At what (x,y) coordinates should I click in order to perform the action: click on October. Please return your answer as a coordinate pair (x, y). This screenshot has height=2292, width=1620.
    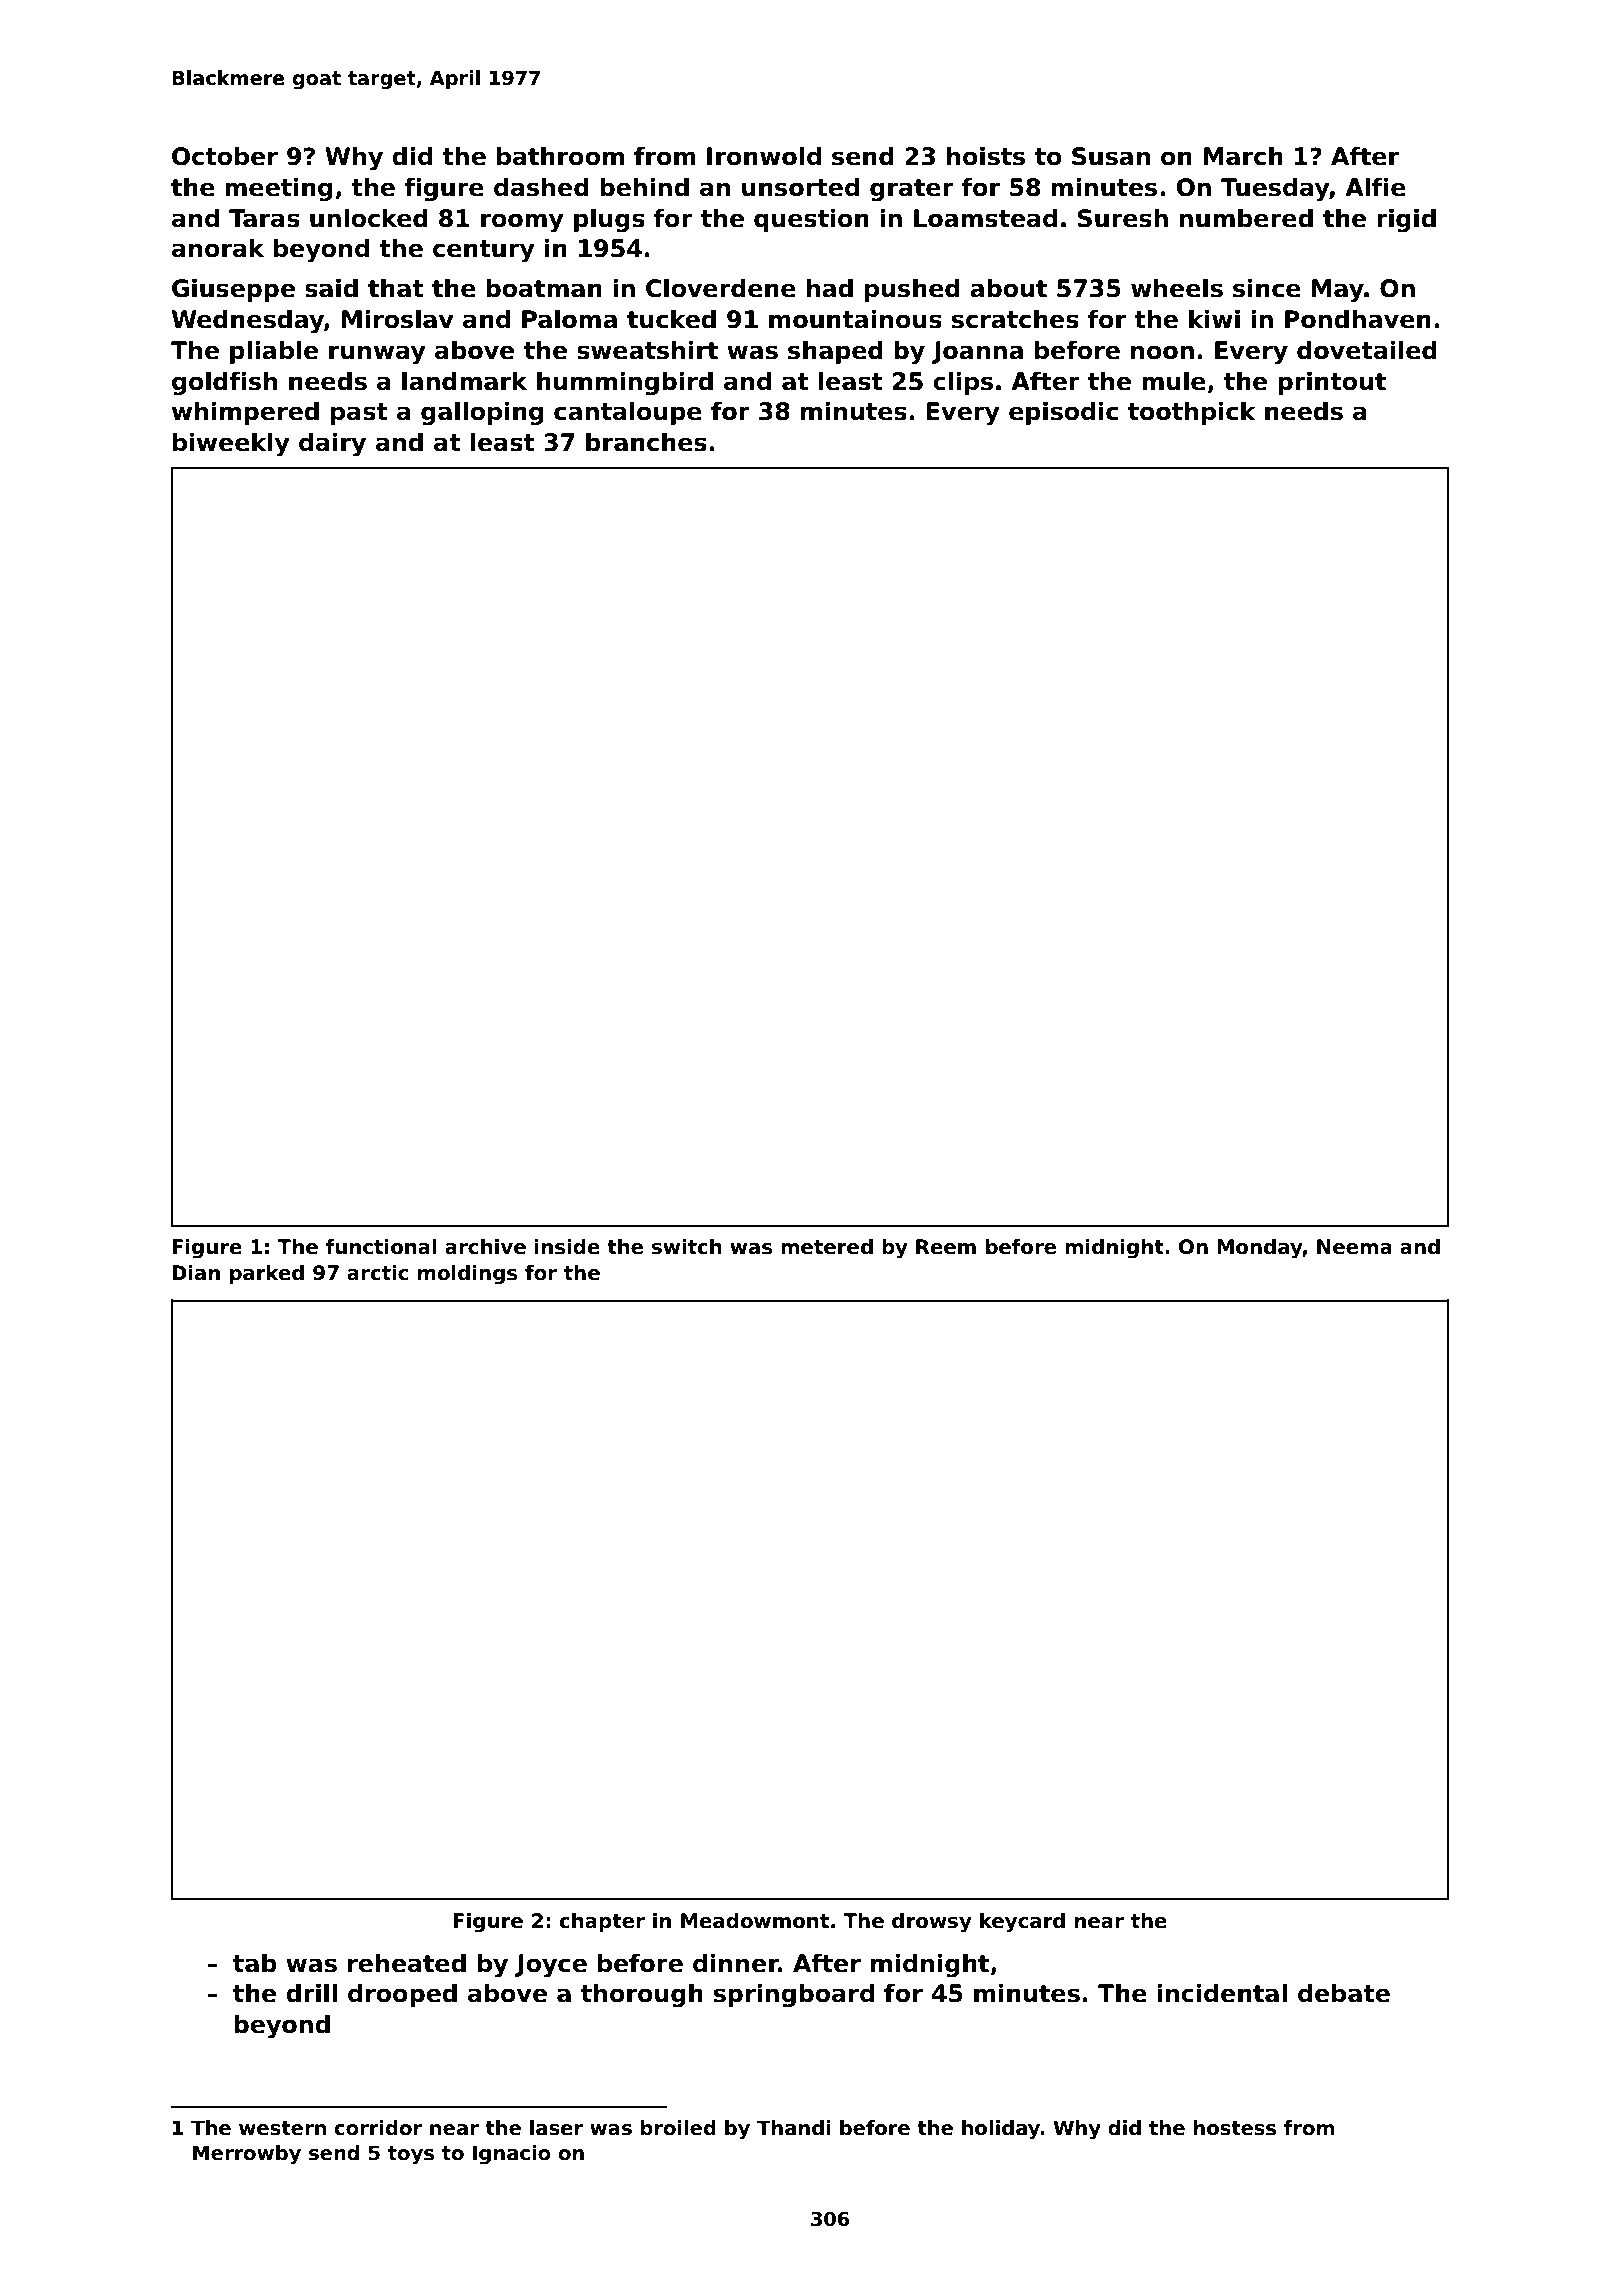
    Looking at the image, I should click on (225, 156).
